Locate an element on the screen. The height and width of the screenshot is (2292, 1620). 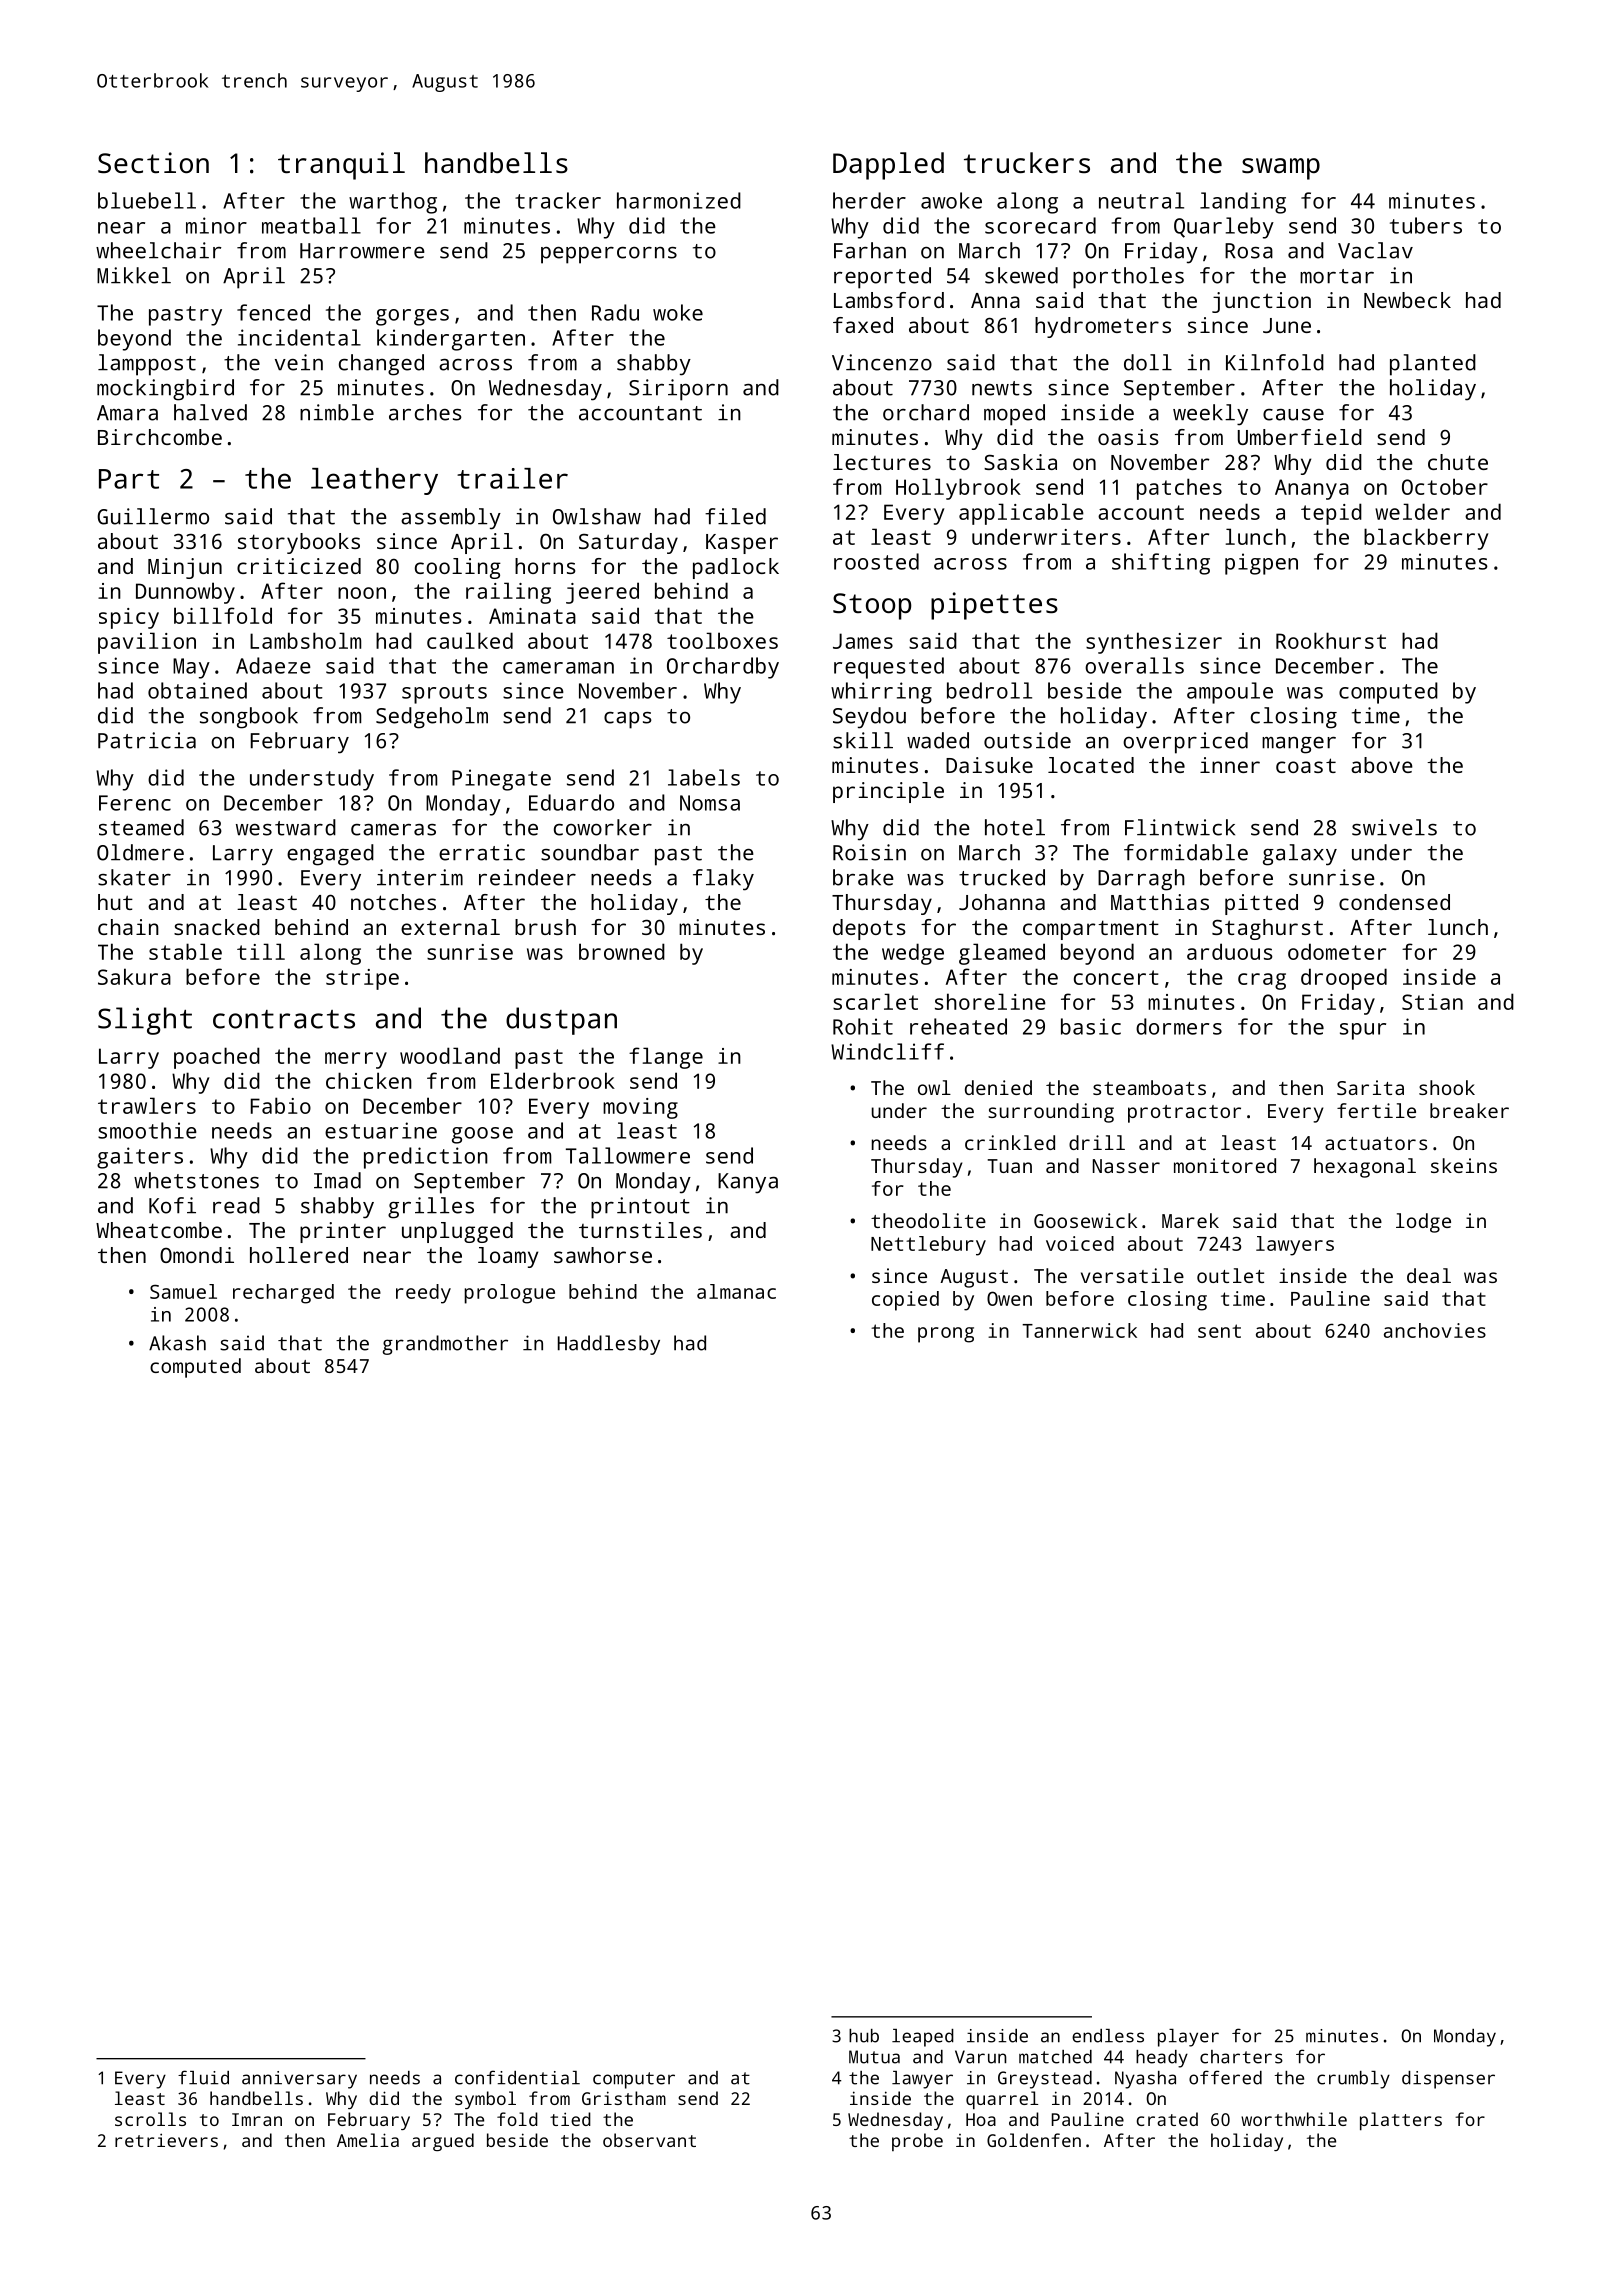
grandmother is located at coordinates (445, 1345).
